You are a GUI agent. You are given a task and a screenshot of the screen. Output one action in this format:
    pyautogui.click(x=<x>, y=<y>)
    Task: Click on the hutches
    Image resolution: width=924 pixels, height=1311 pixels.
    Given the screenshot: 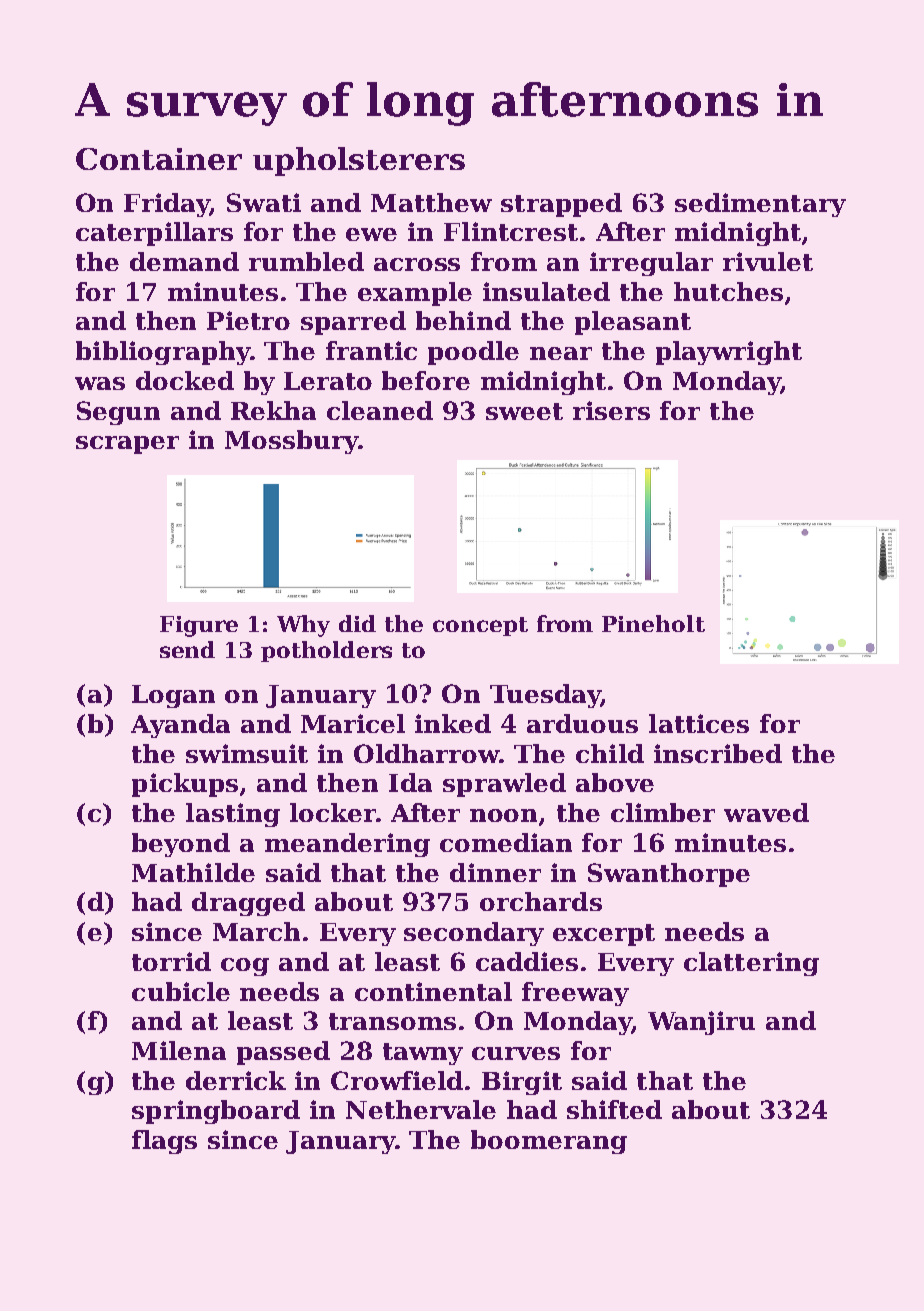 What is the action you would take?
    pyautogui.click(x=728, y=291)
